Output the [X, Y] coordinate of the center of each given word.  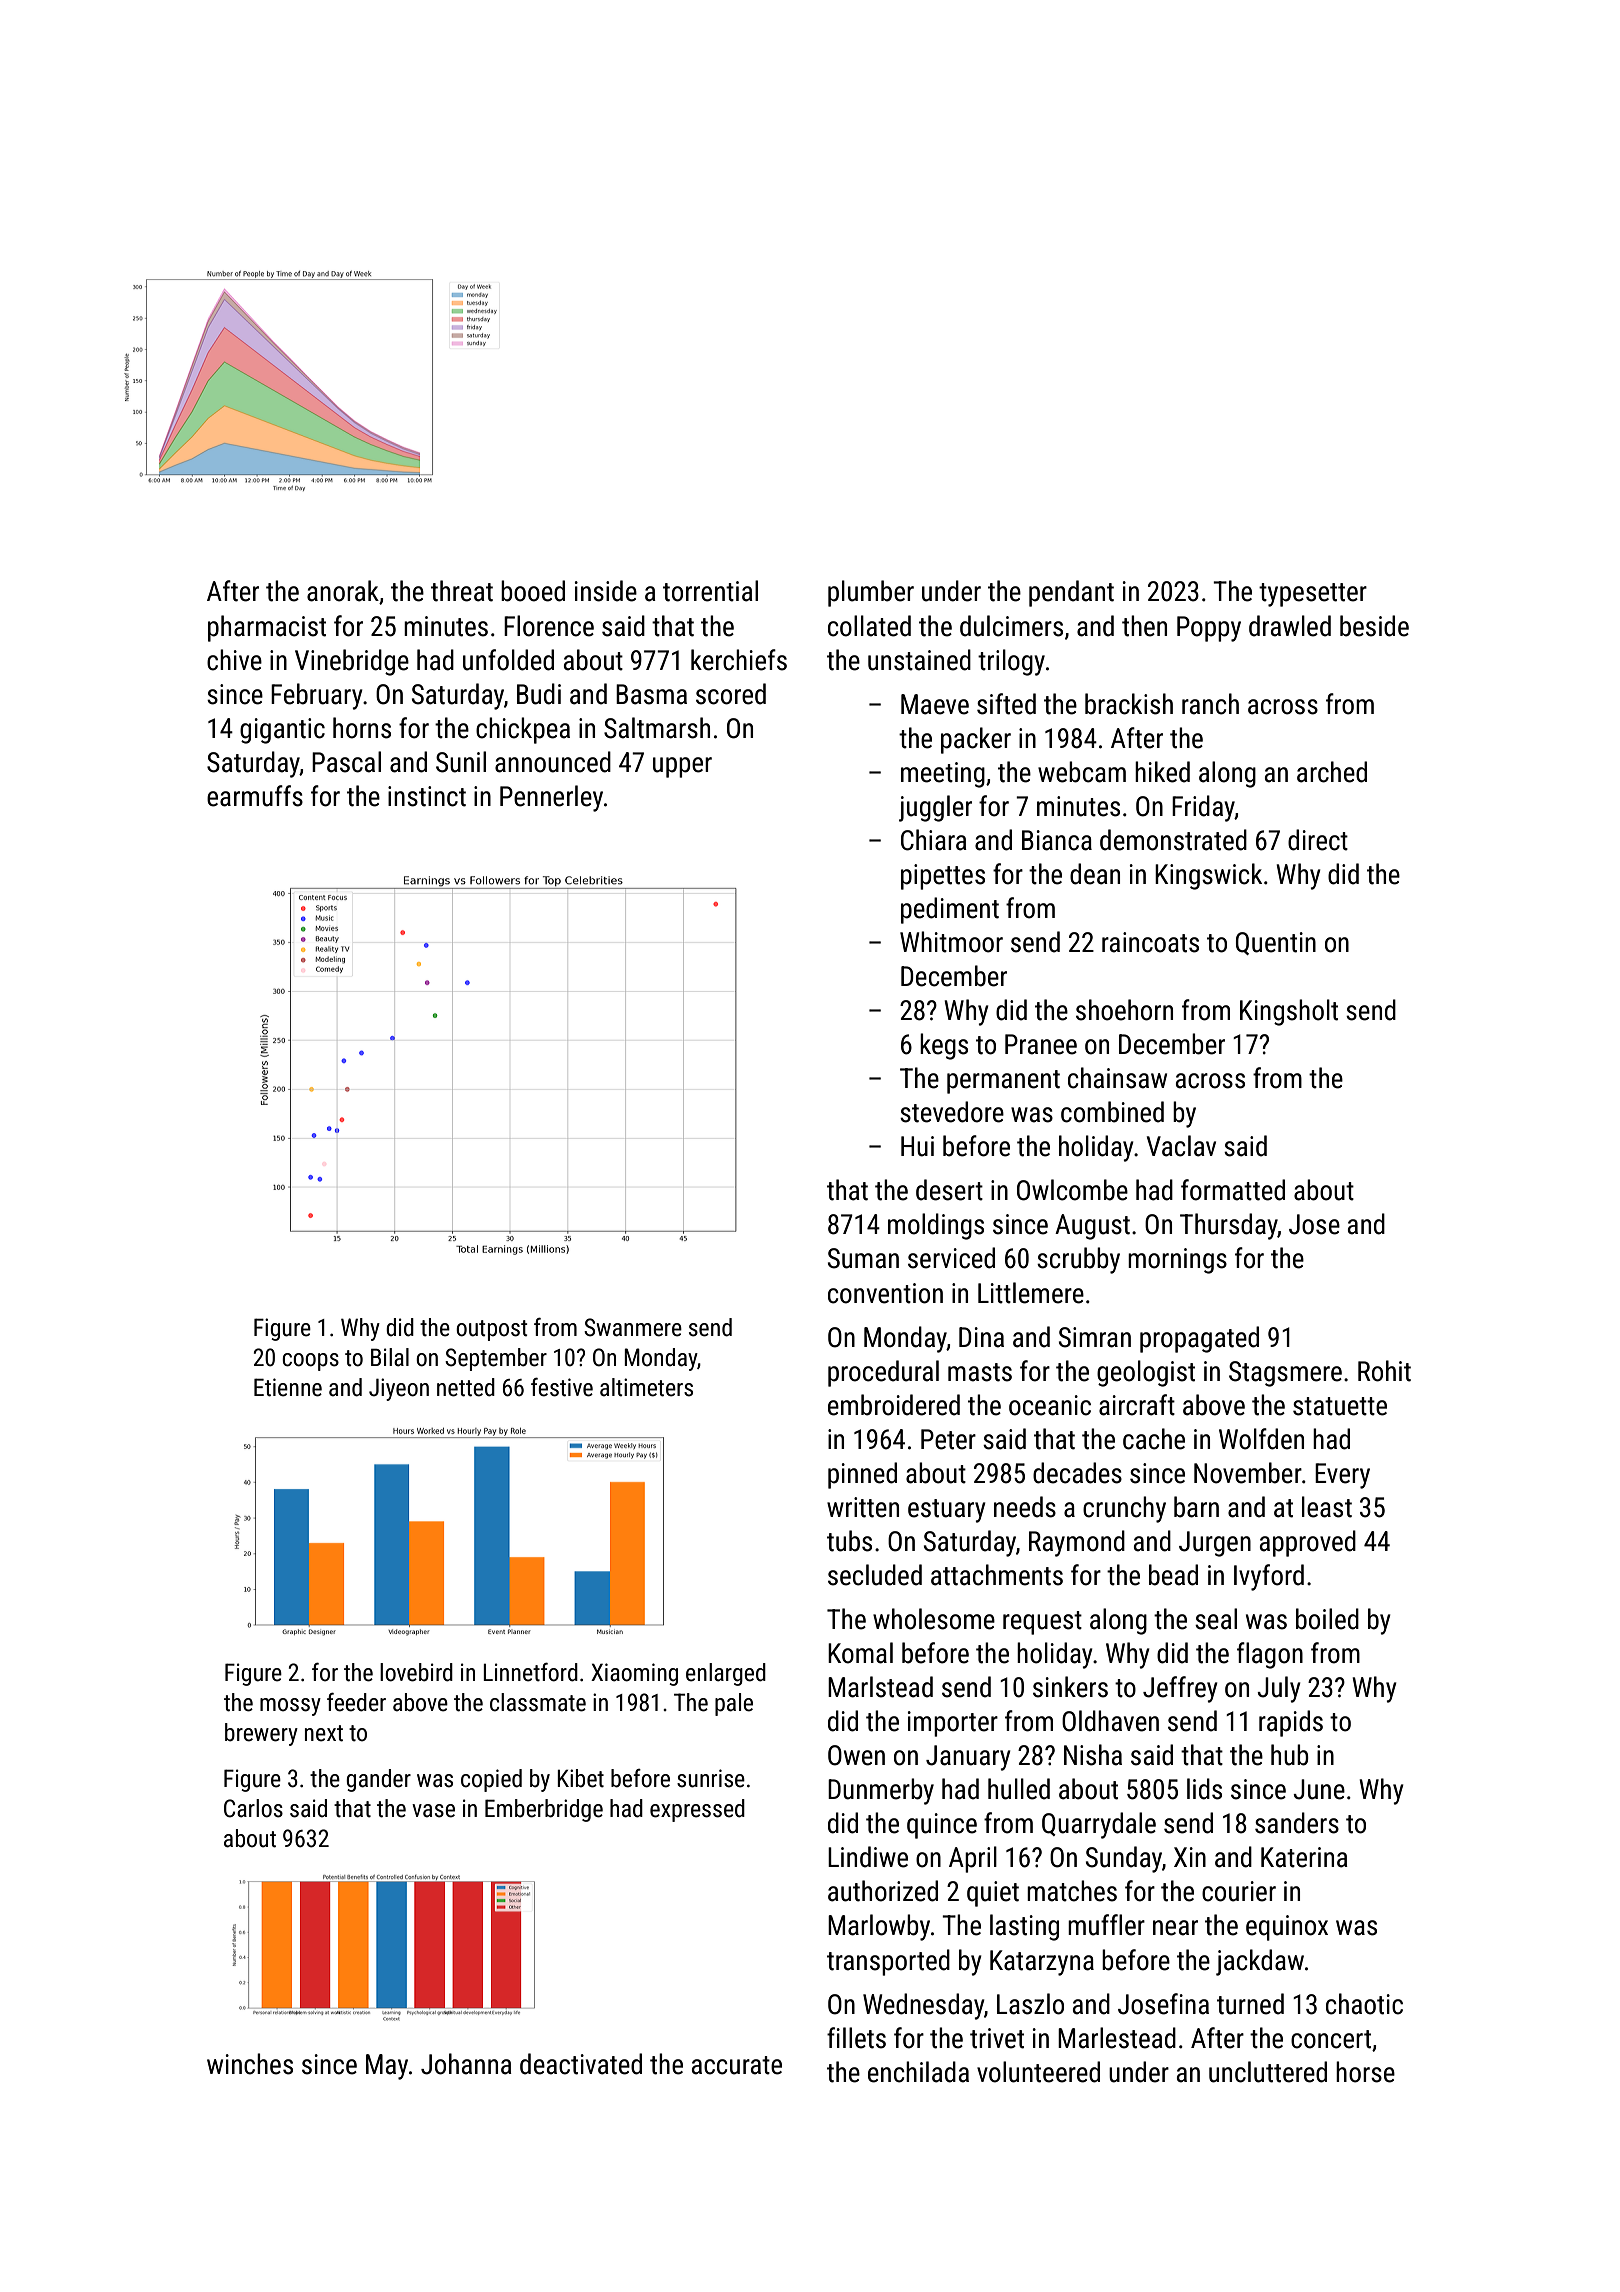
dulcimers [1011, 626]
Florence [549, 626]
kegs [944, 1046]
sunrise [711, 1778]
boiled [1327, 1619]
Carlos [253, 1808]
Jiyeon [399, 1389]
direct [1318, 840]
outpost [492, 1330]
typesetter [1313, 595]
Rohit [1384, 1371]
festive [562, 1387]
